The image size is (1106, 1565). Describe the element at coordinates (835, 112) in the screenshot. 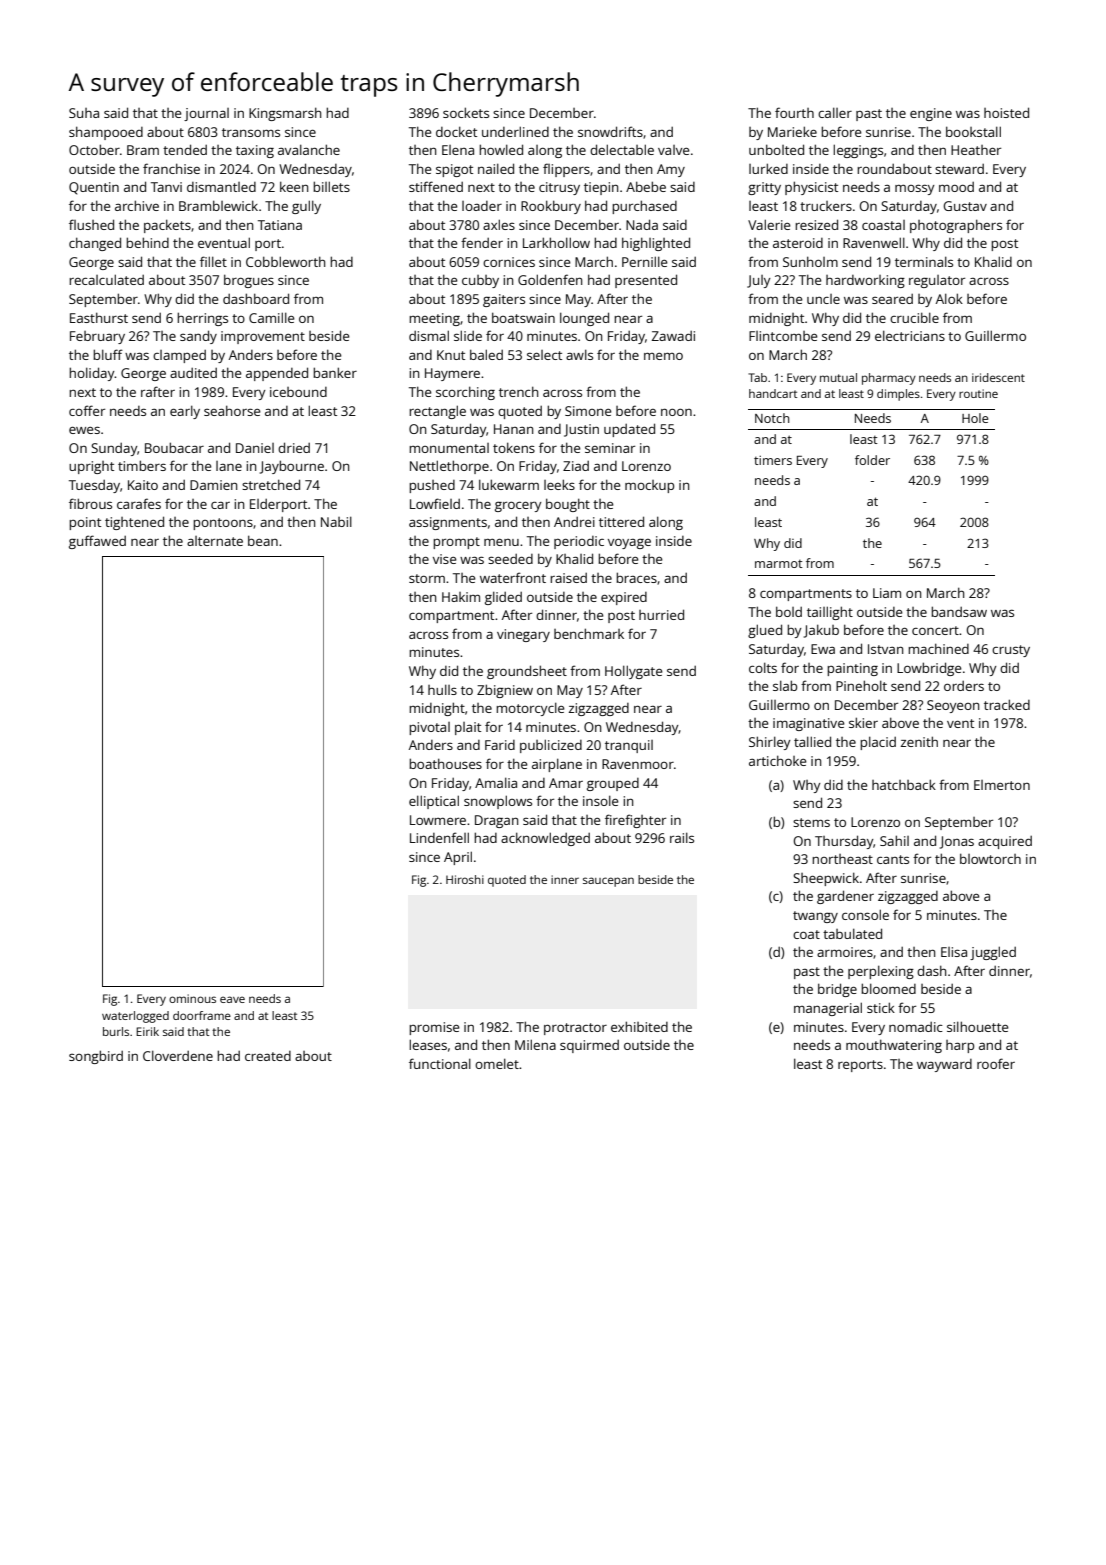

I see `caller` at that location.
